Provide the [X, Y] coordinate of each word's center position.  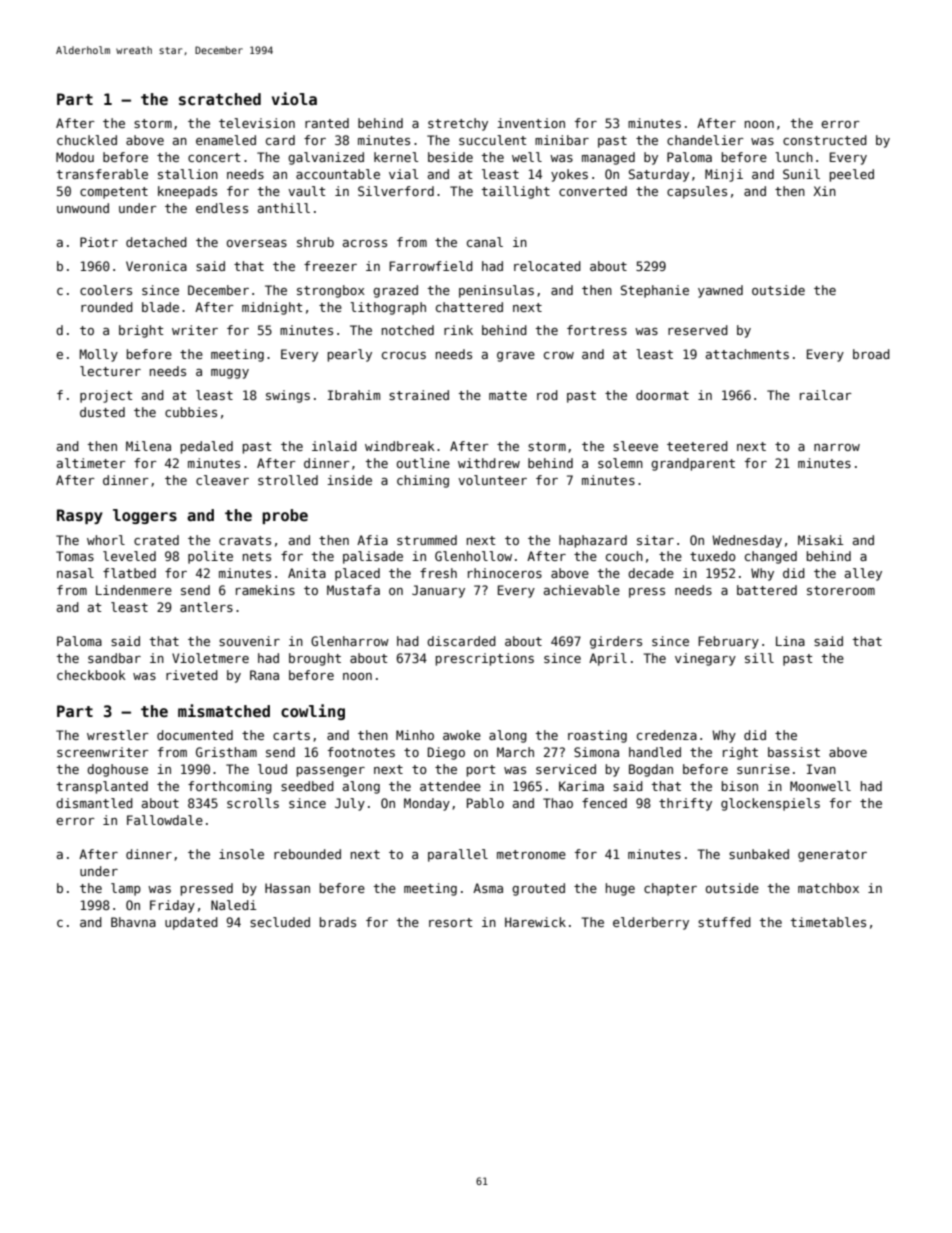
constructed [825, 140]
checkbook [91, 675]
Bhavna [133, 922]
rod [547, 395]
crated [156, 540]
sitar [655, 540]
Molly [99, 355]
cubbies [191, 412]
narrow [837, 447]
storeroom [841, 590]
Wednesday [747, 541]
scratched [220, 99]
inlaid [334, 446]
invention [531, 123]
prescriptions [485, 659]
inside [349, 480]
